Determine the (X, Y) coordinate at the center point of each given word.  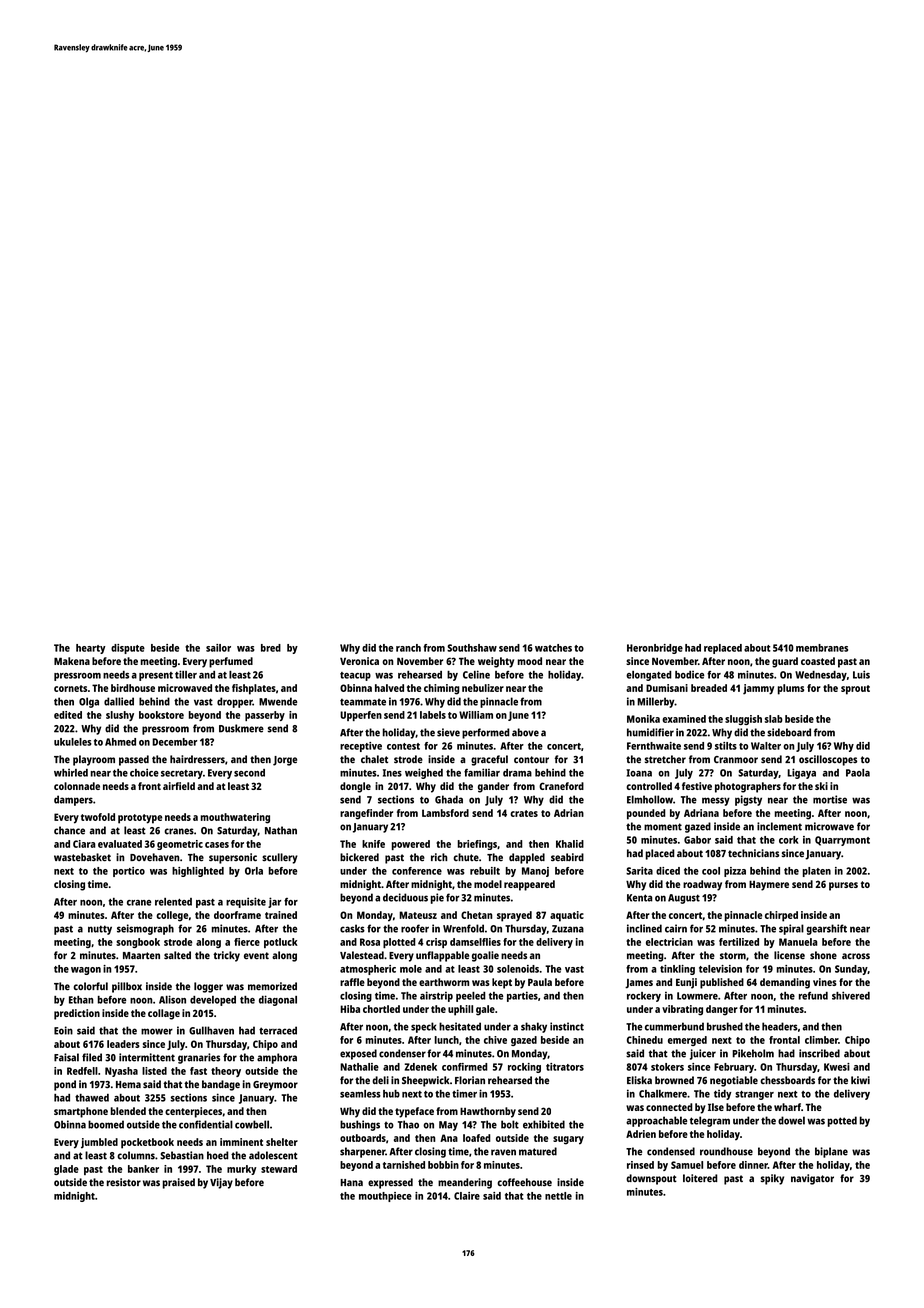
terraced (278, 1030)
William (476, 715)
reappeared (529, 885)
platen (817, 872)
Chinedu (645, 1040)
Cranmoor (736, 759)
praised (179, 1183)
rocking (524, 1068)
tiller (186, 674)
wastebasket (82, 857)
